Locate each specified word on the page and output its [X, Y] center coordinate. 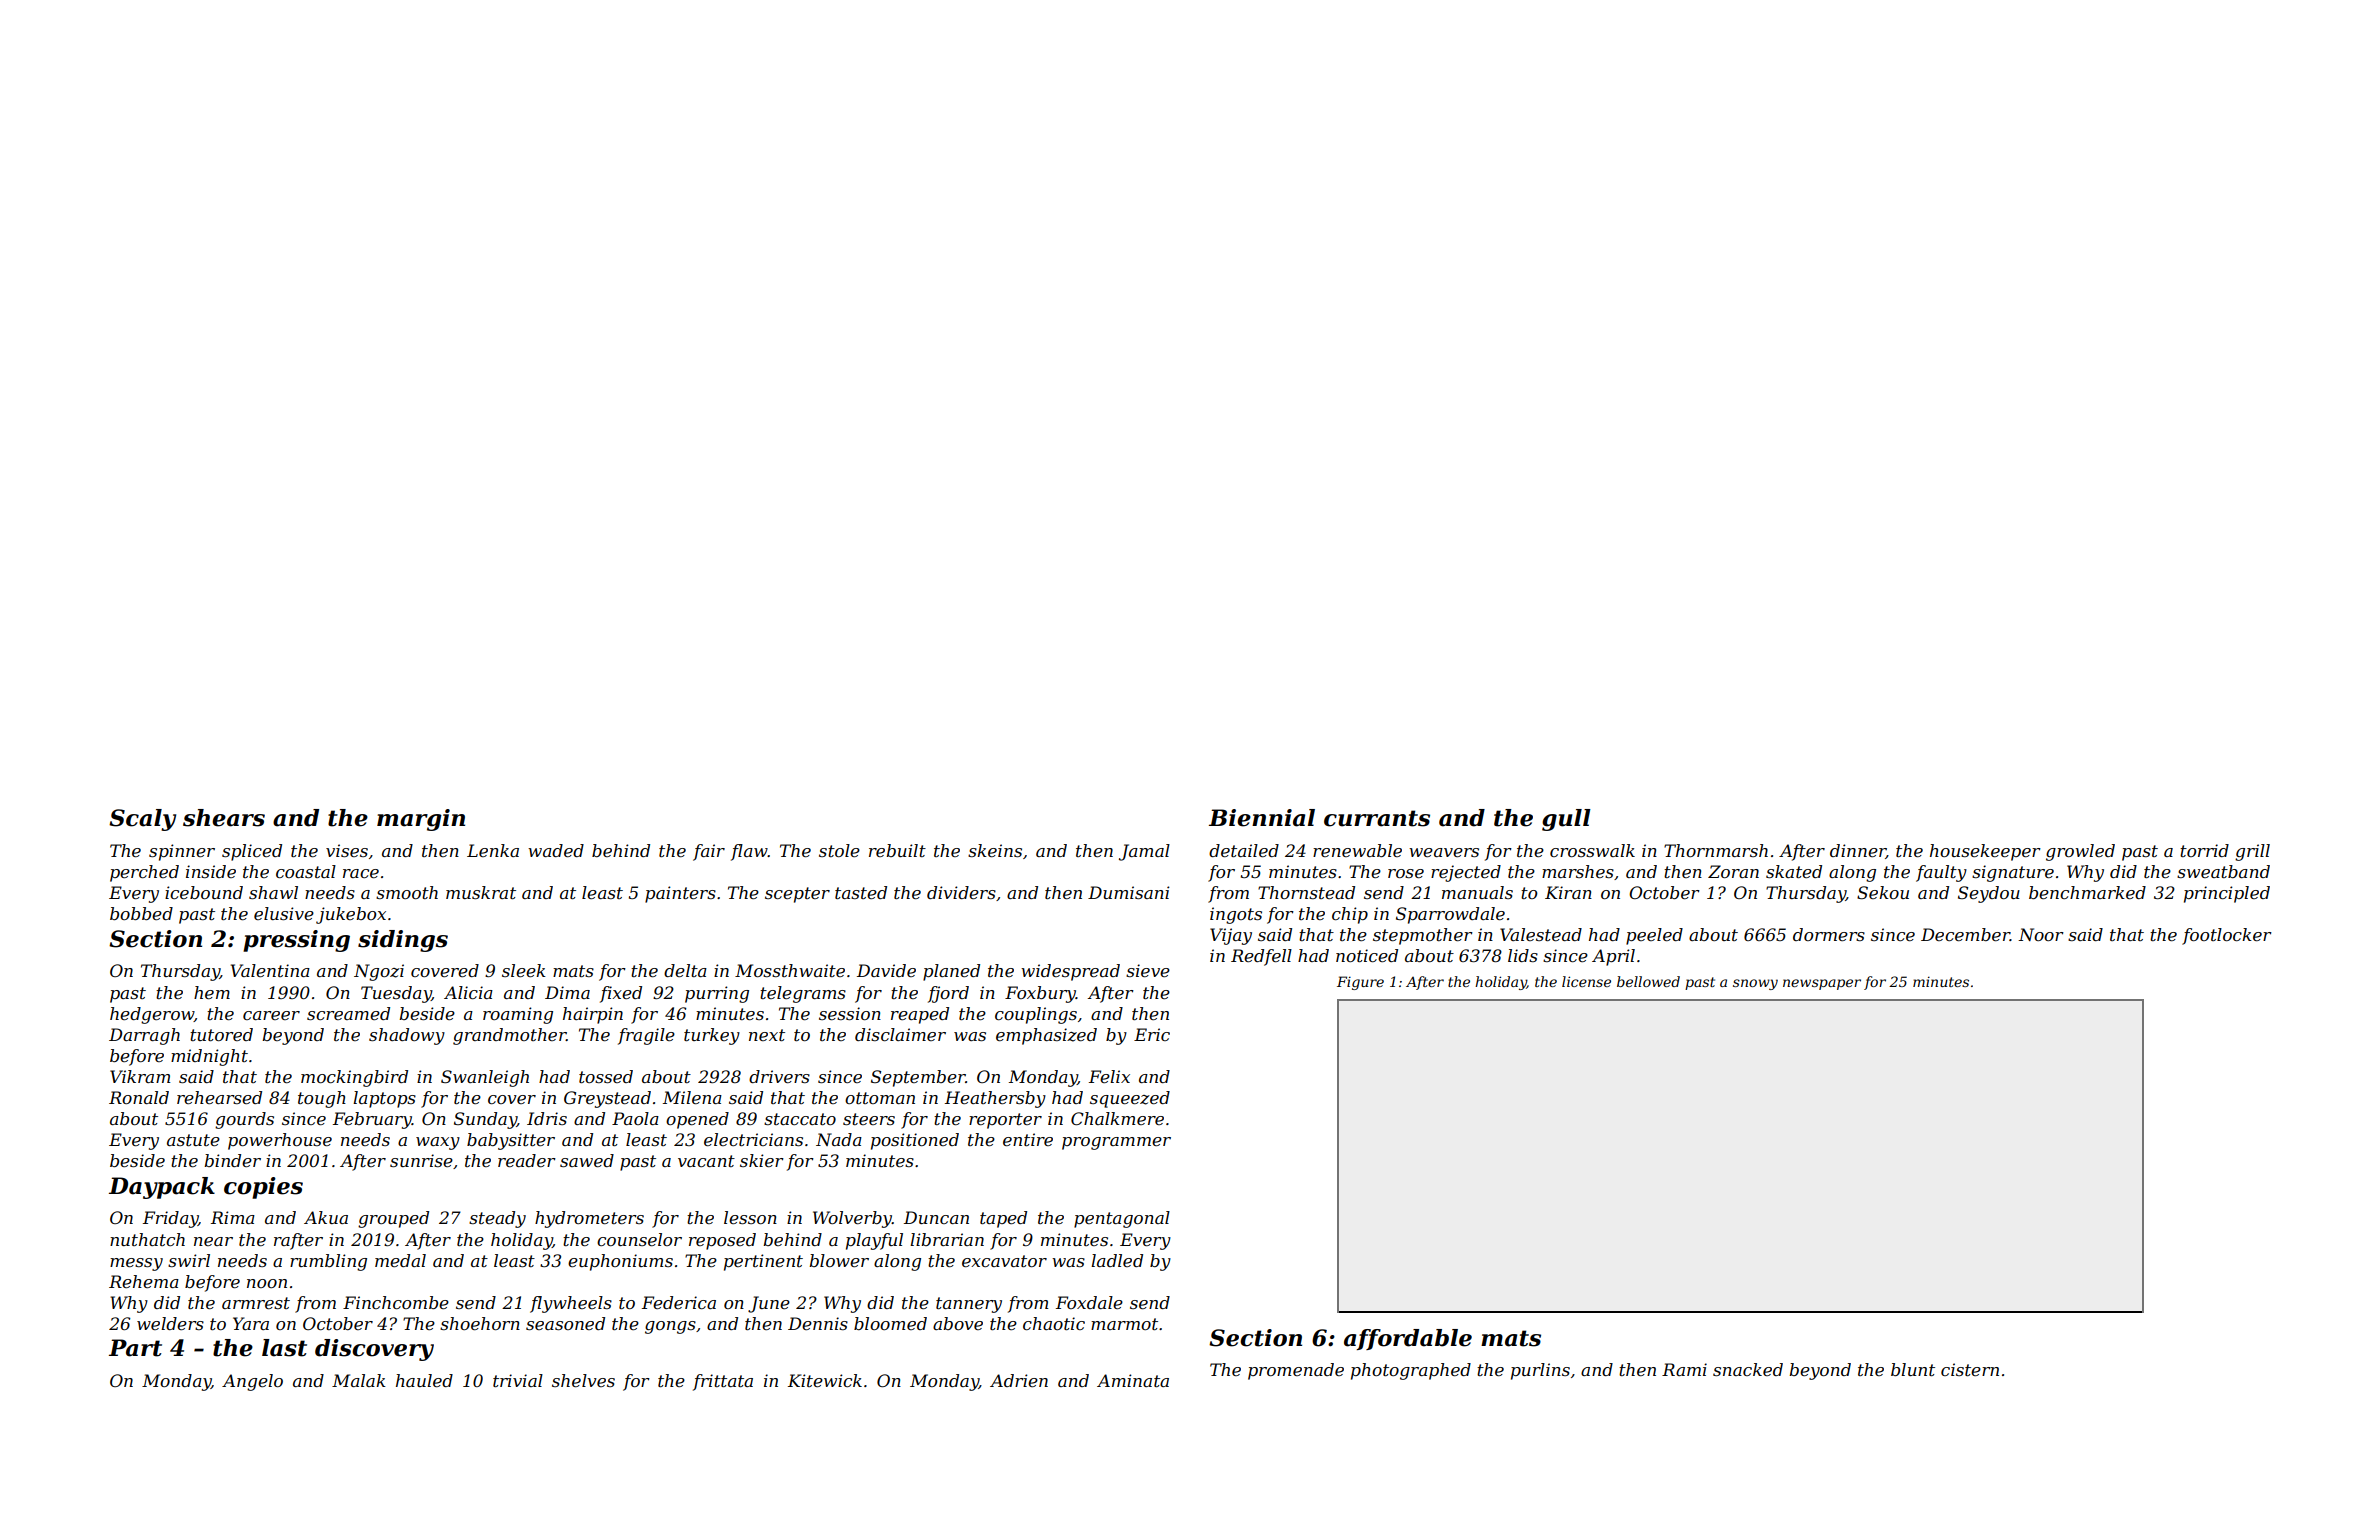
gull [1566, 820]
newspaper [1822, 984]
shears [224, 818]
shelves [583, 1380]
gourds [244, 1120]
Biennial [1262, 818]
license [1586, 981]
